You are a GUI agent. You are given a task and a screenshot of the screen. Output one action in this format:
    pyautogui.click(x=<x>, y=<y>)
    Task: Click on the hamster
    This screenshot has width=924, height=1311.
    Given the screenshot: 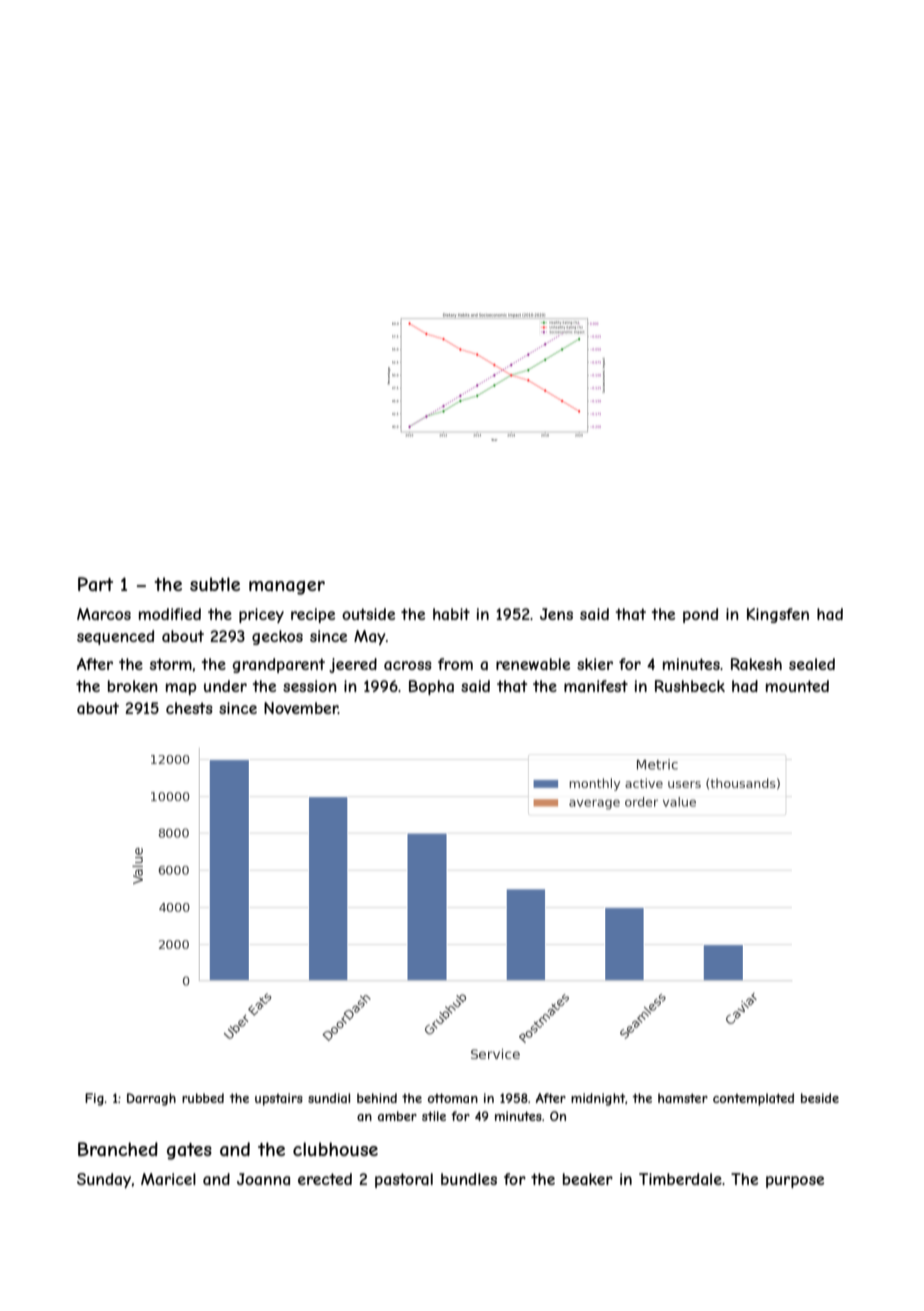 What is the action you would take?
    pyautogui.click(x=683, y=1098)
